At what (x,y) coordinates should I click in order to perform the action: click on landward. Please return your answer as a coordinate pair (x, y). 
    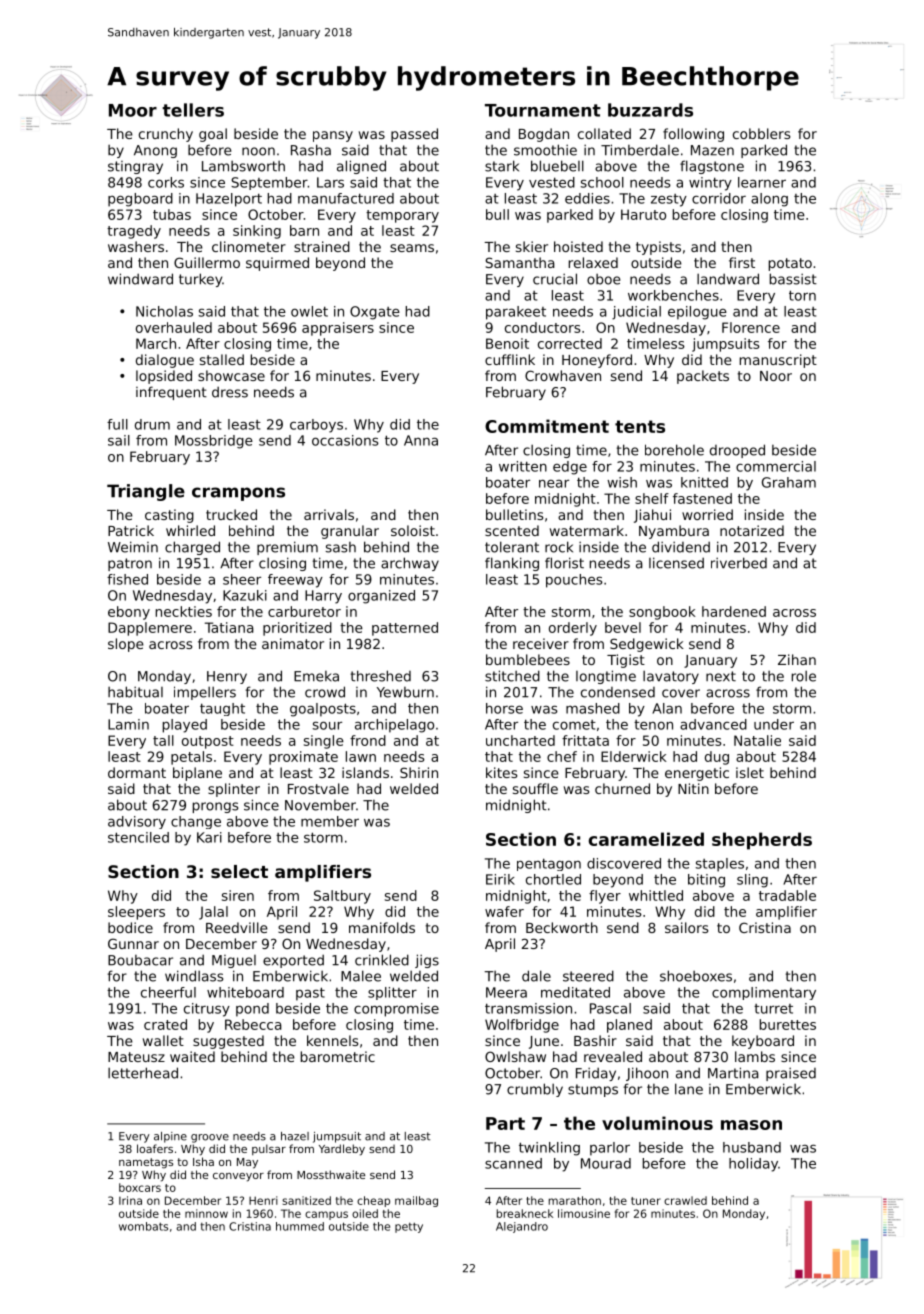
    Looking at the image, I should click on (728, 279).
